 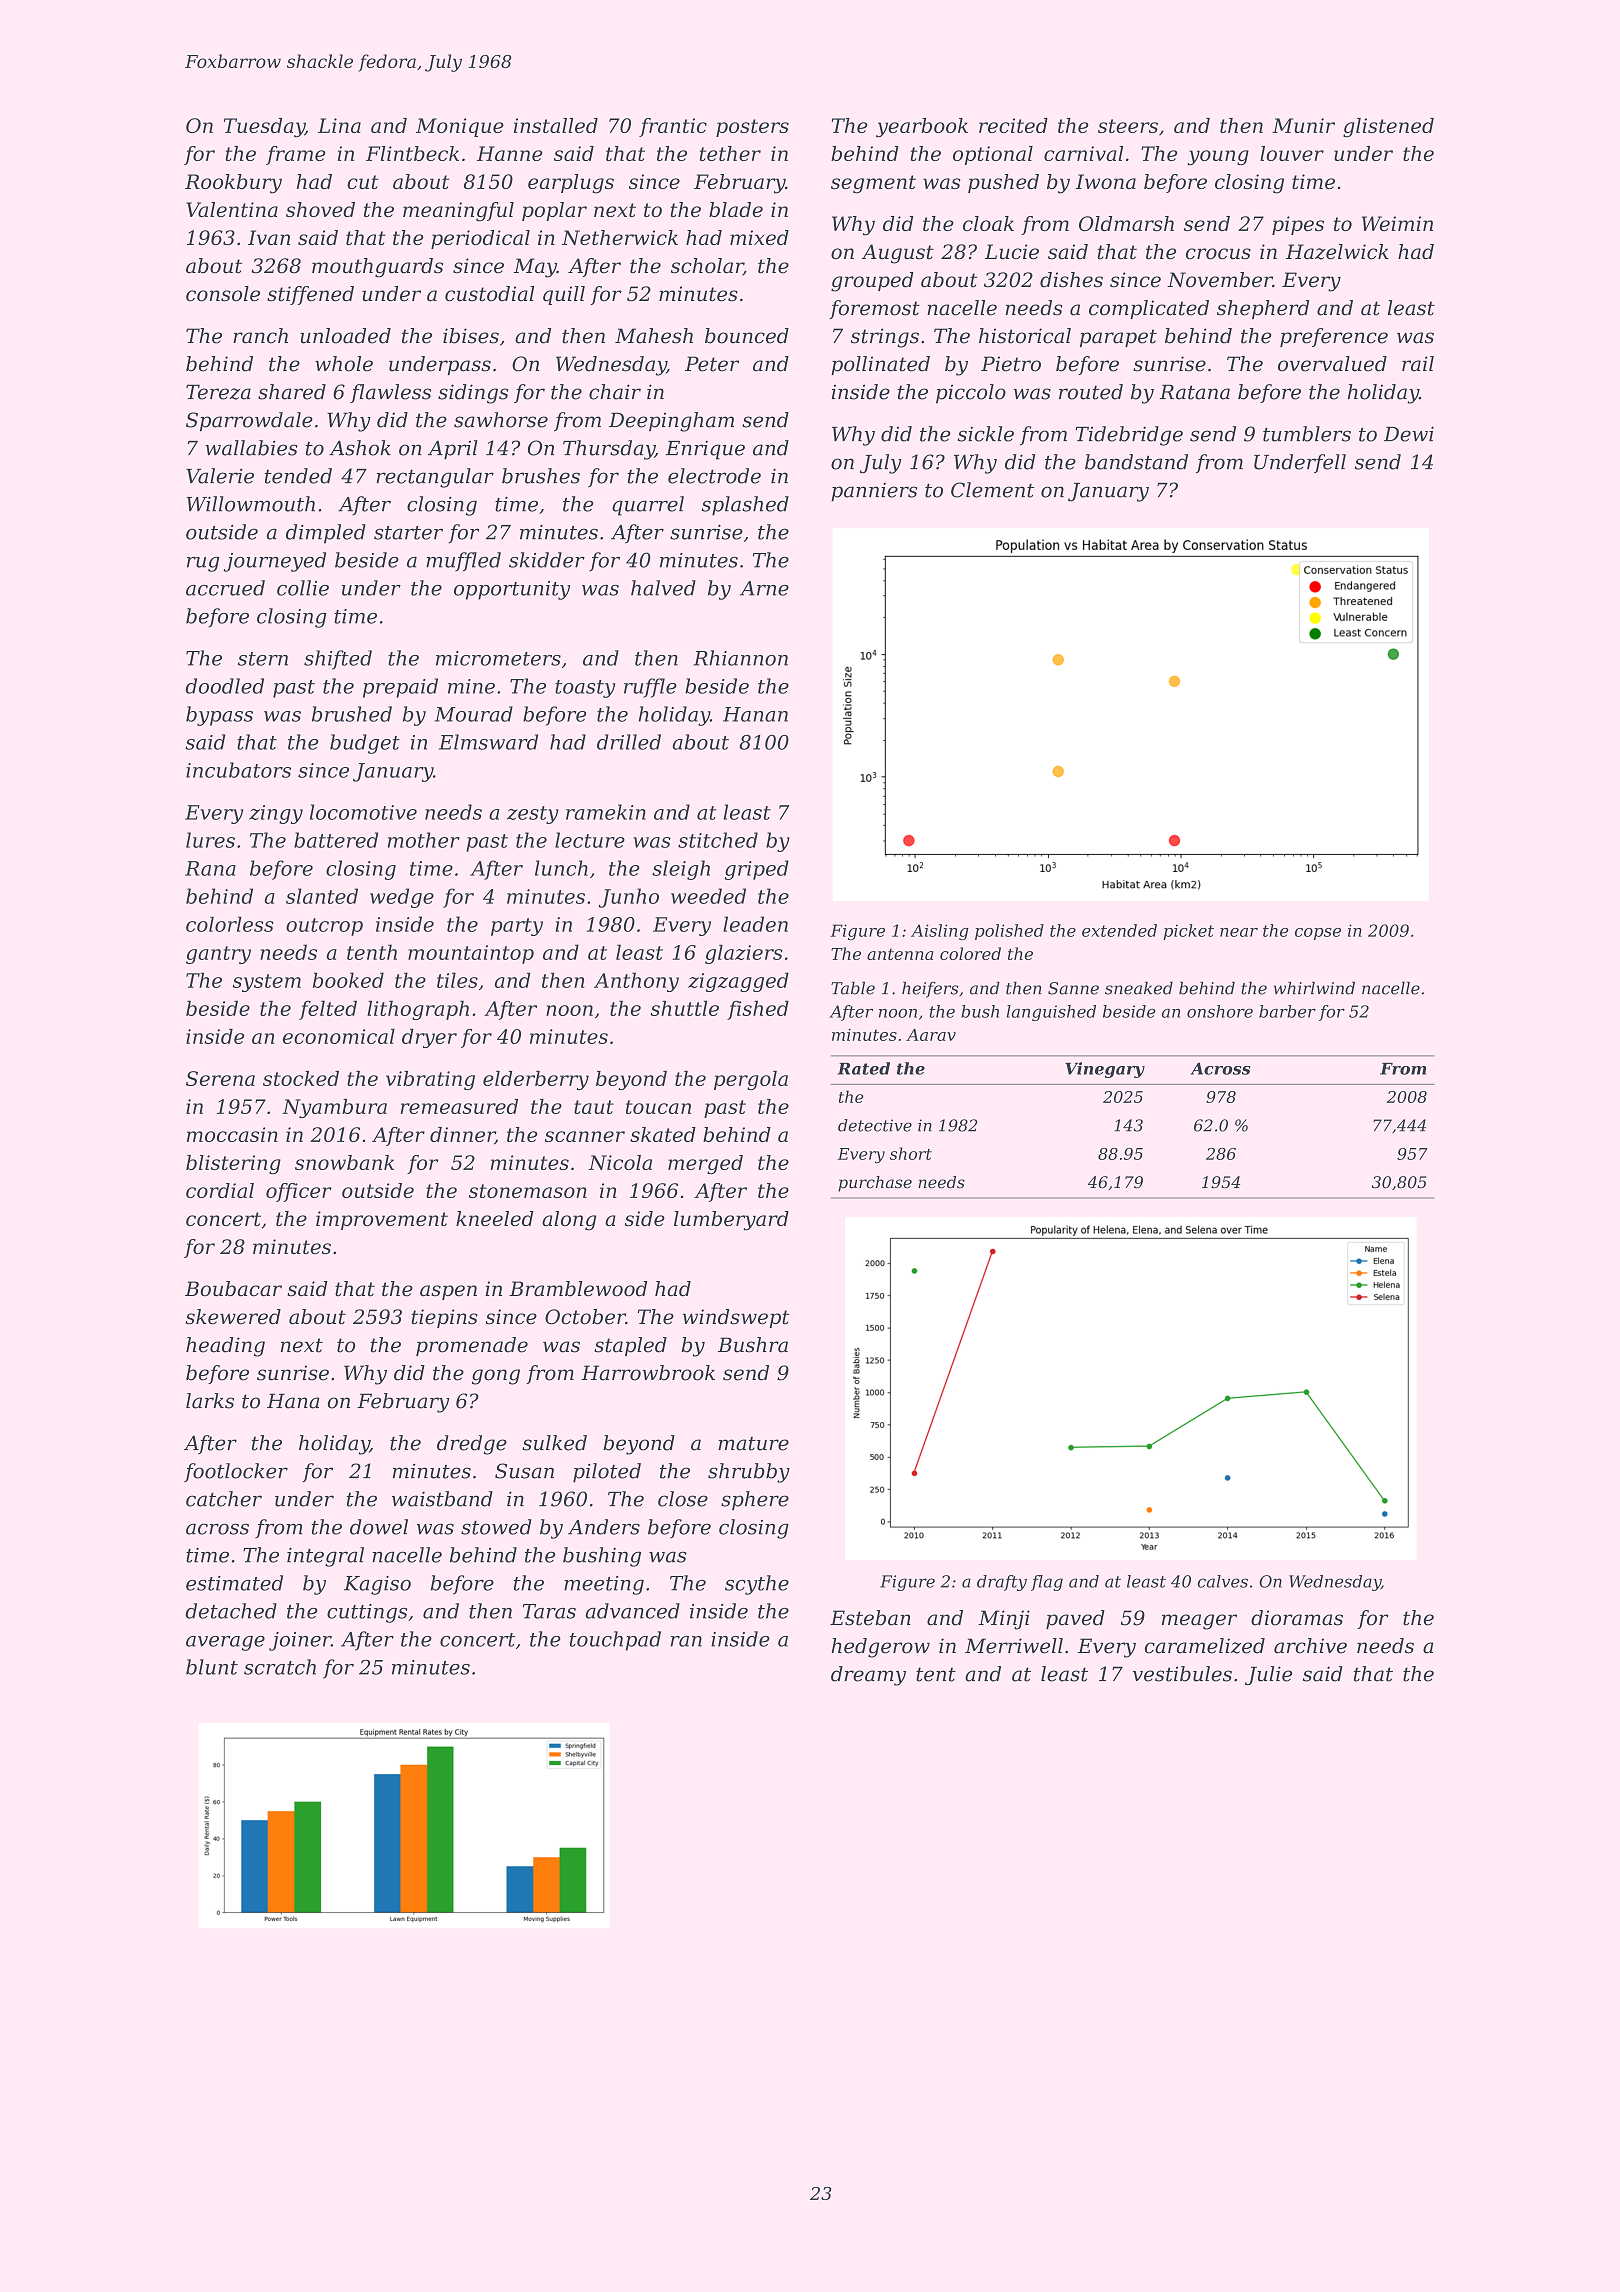 I want to click on purchase, so click(x=875, y=1184).
